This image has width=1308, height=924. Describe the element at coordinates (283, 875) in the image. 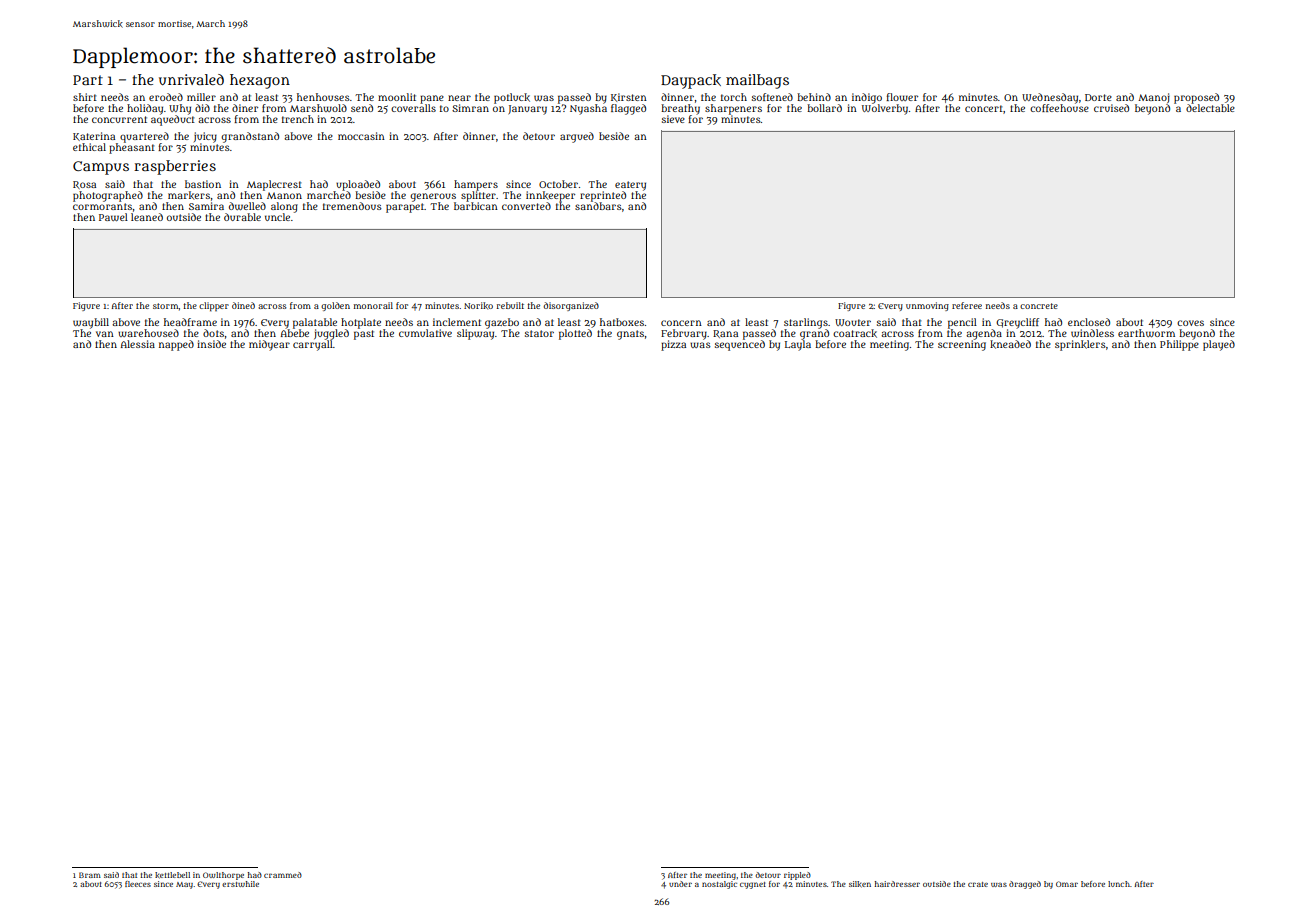

I see `crammed` at that location.
